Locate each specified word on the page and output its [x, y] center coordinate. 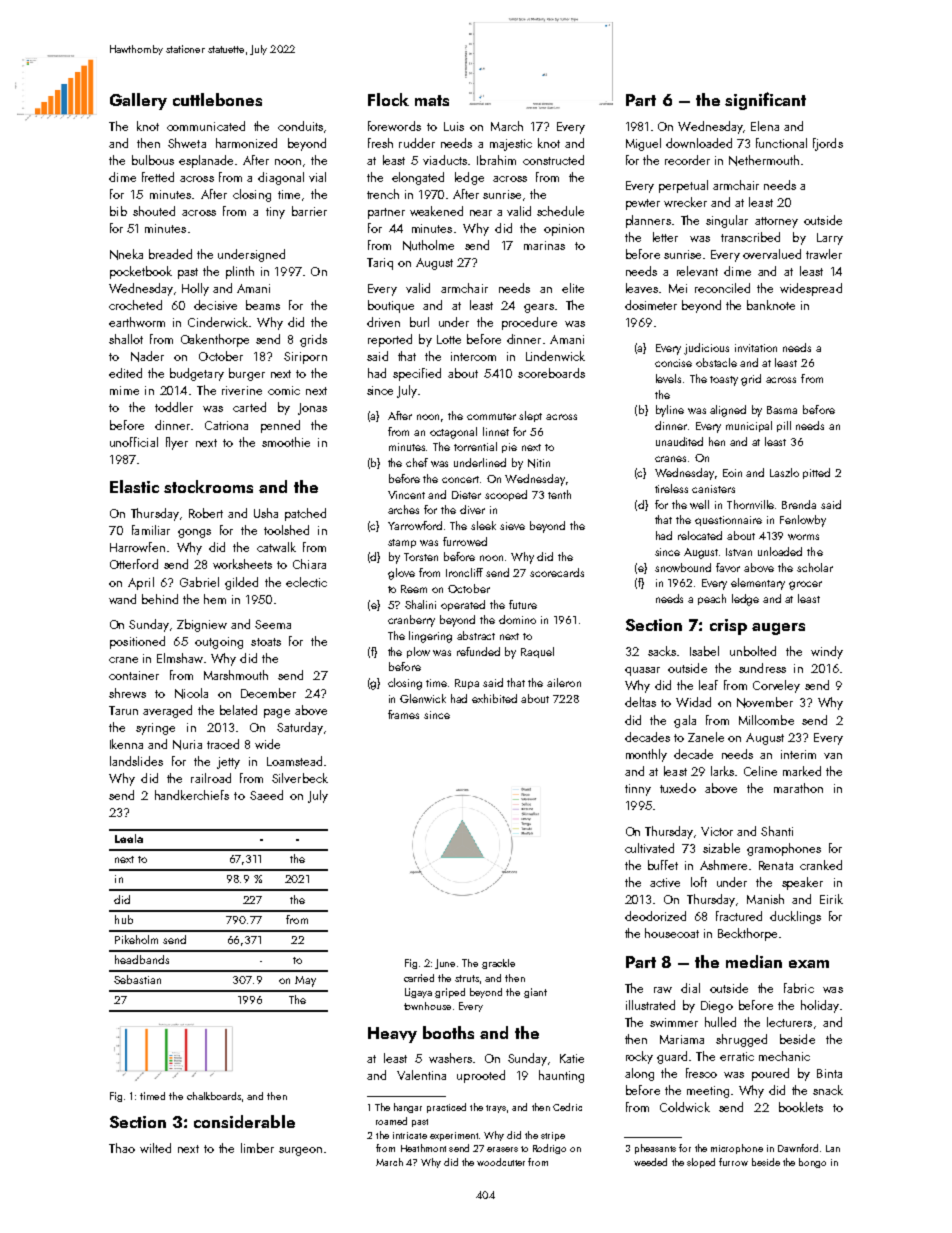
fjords [828, 144]
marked [802, 771]
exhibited [494, 698]
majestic [511, 145]
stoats [266, 642]
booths [448, 1032]
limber [257, 1148]
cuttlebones [217, 99]
